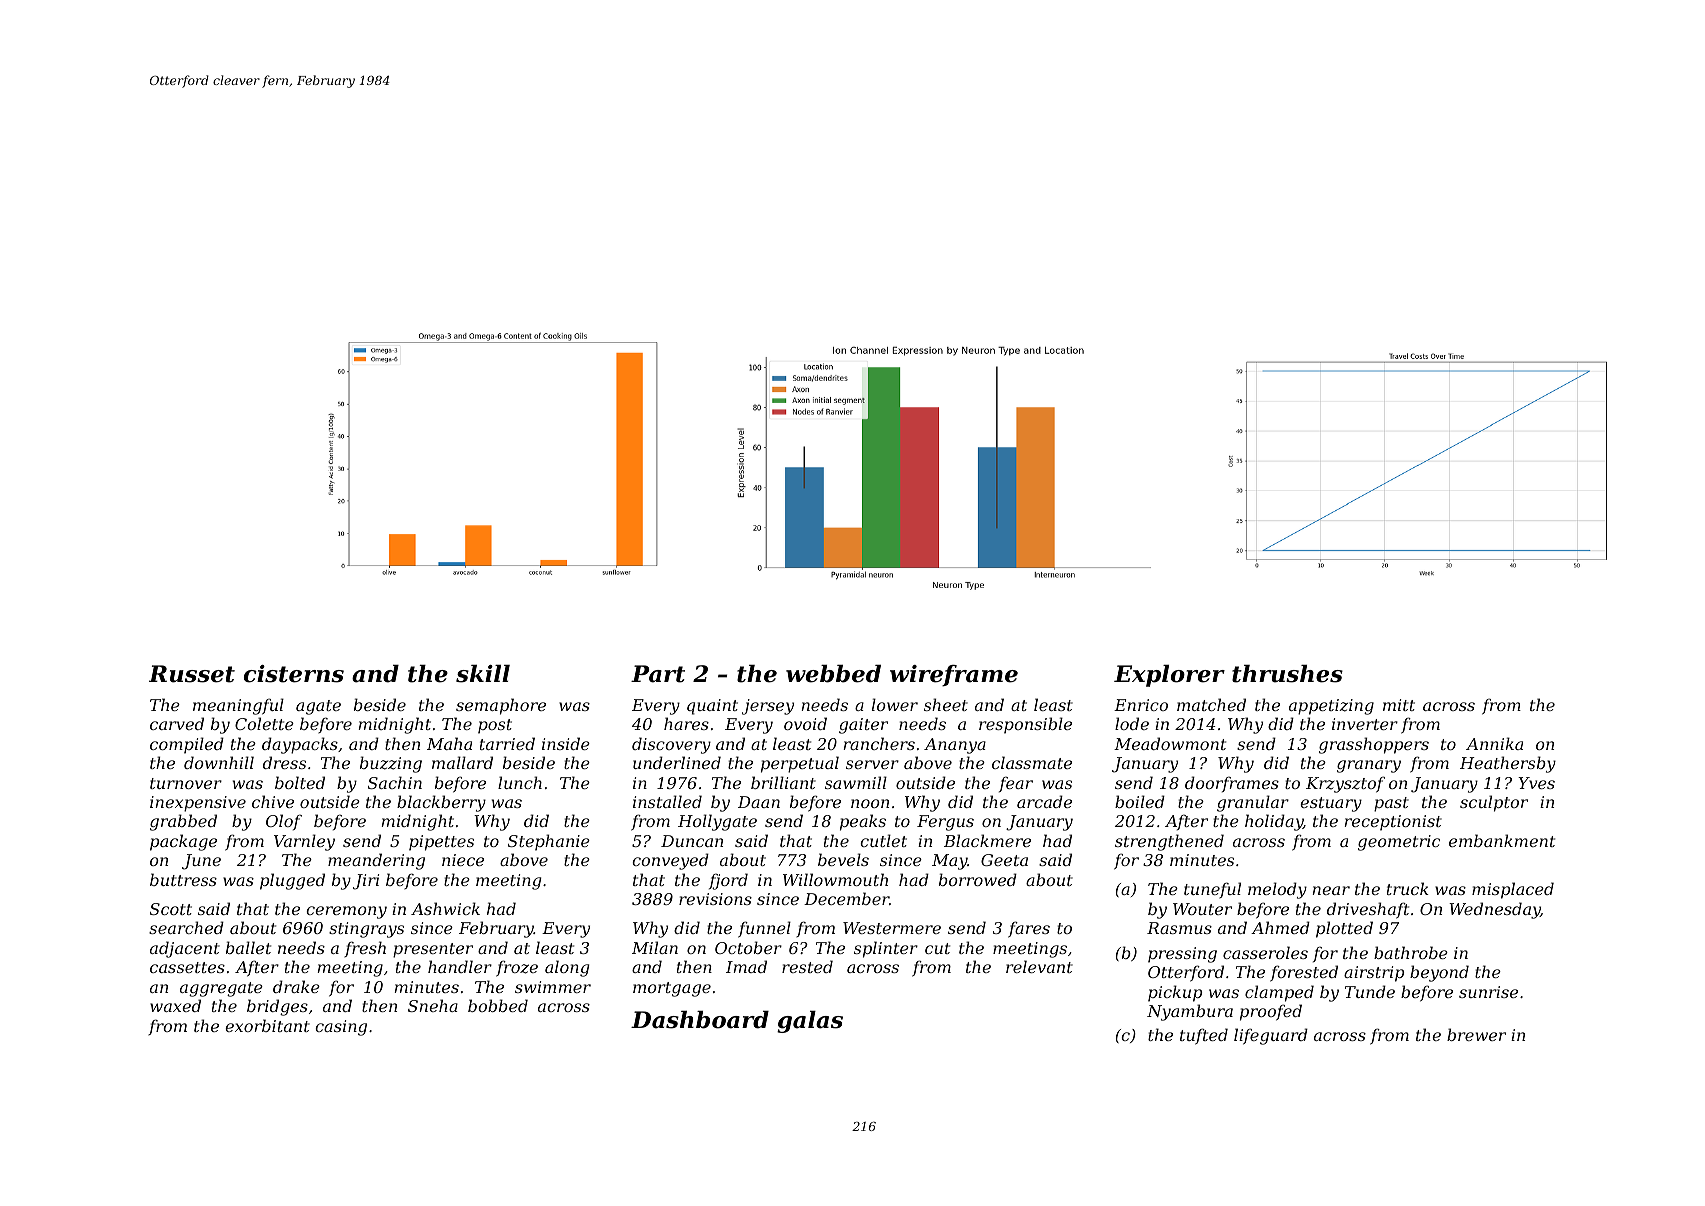  I want to click on holiday, so click(1274, 822).
